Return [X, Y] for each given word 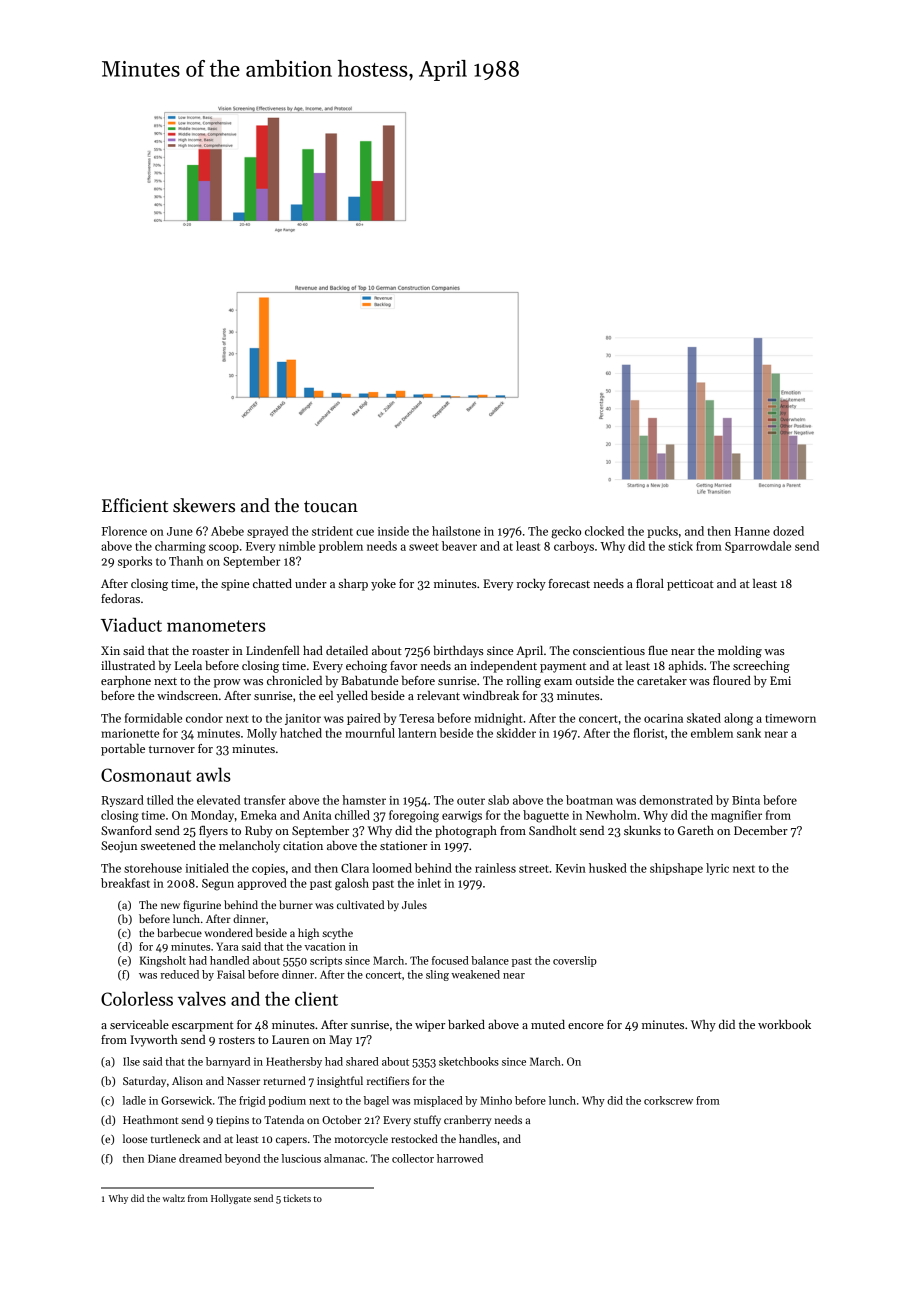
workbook [784, 1024]
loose [135, 1138]
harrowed [460, 1158]
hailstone [456, 531]
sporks [135, 562]
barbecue [179, 932]
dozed [788, 531]
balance [490, 960]
